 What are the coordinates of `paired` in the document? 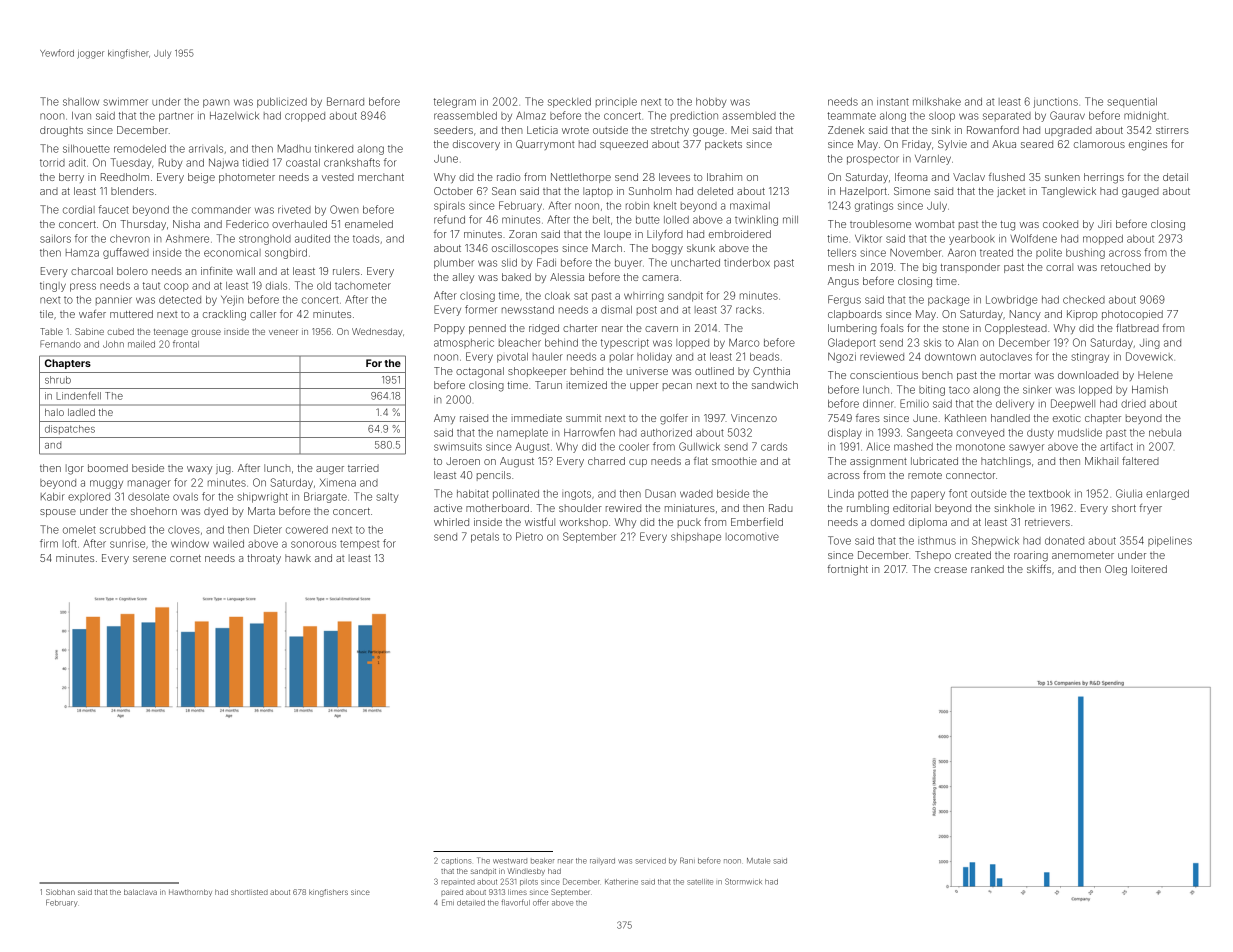 It's located at (452, 892).
